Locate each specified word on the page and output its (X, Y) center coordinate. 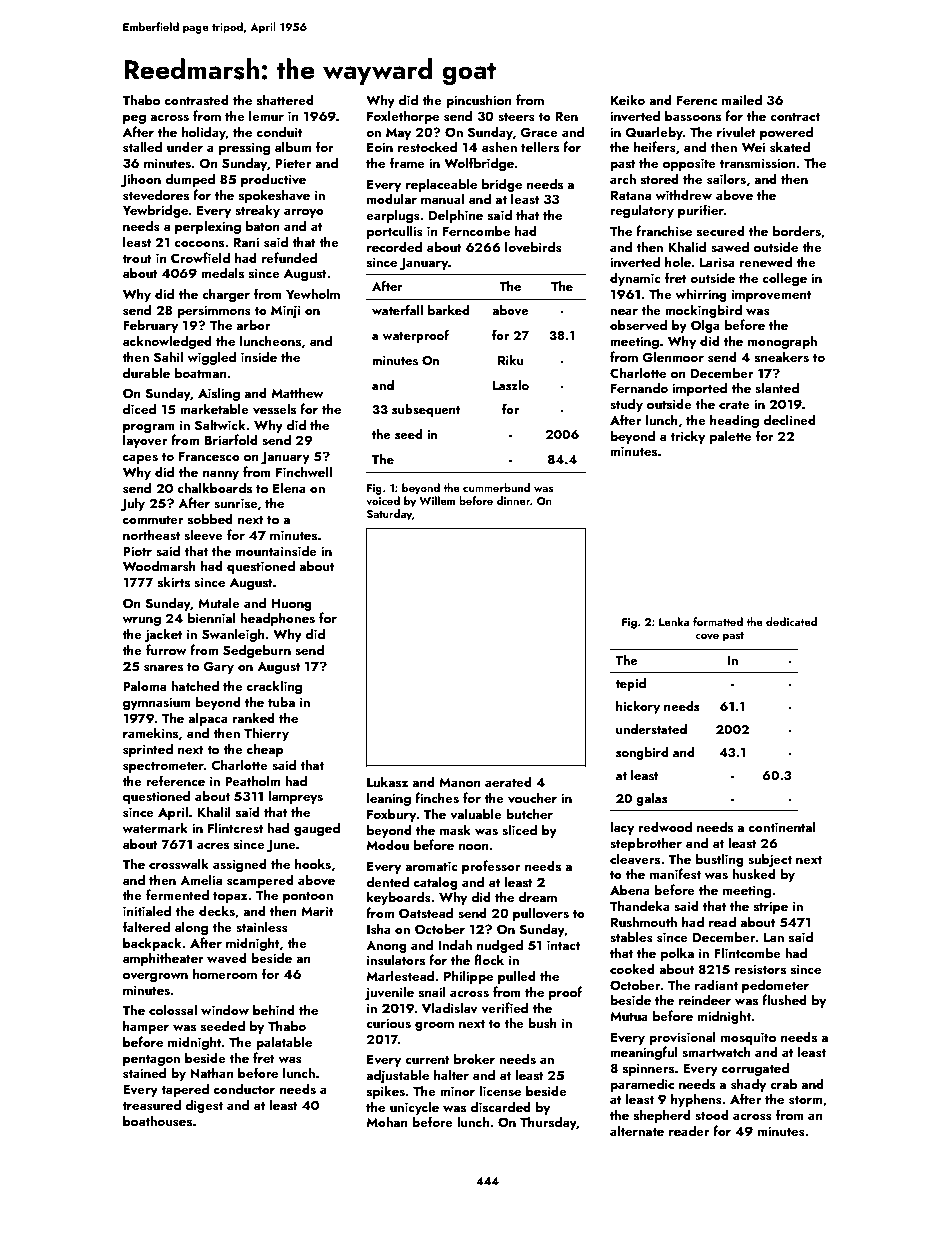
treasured (151, 1104)
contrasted (197, 99)
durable (146, 372)
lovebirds (533, 247)
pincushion (478, 101)
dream (537, 896)
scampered (260, 881)
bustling (720, 860)
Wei (753, 147)
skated (790, 146)
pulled (517, 977)
